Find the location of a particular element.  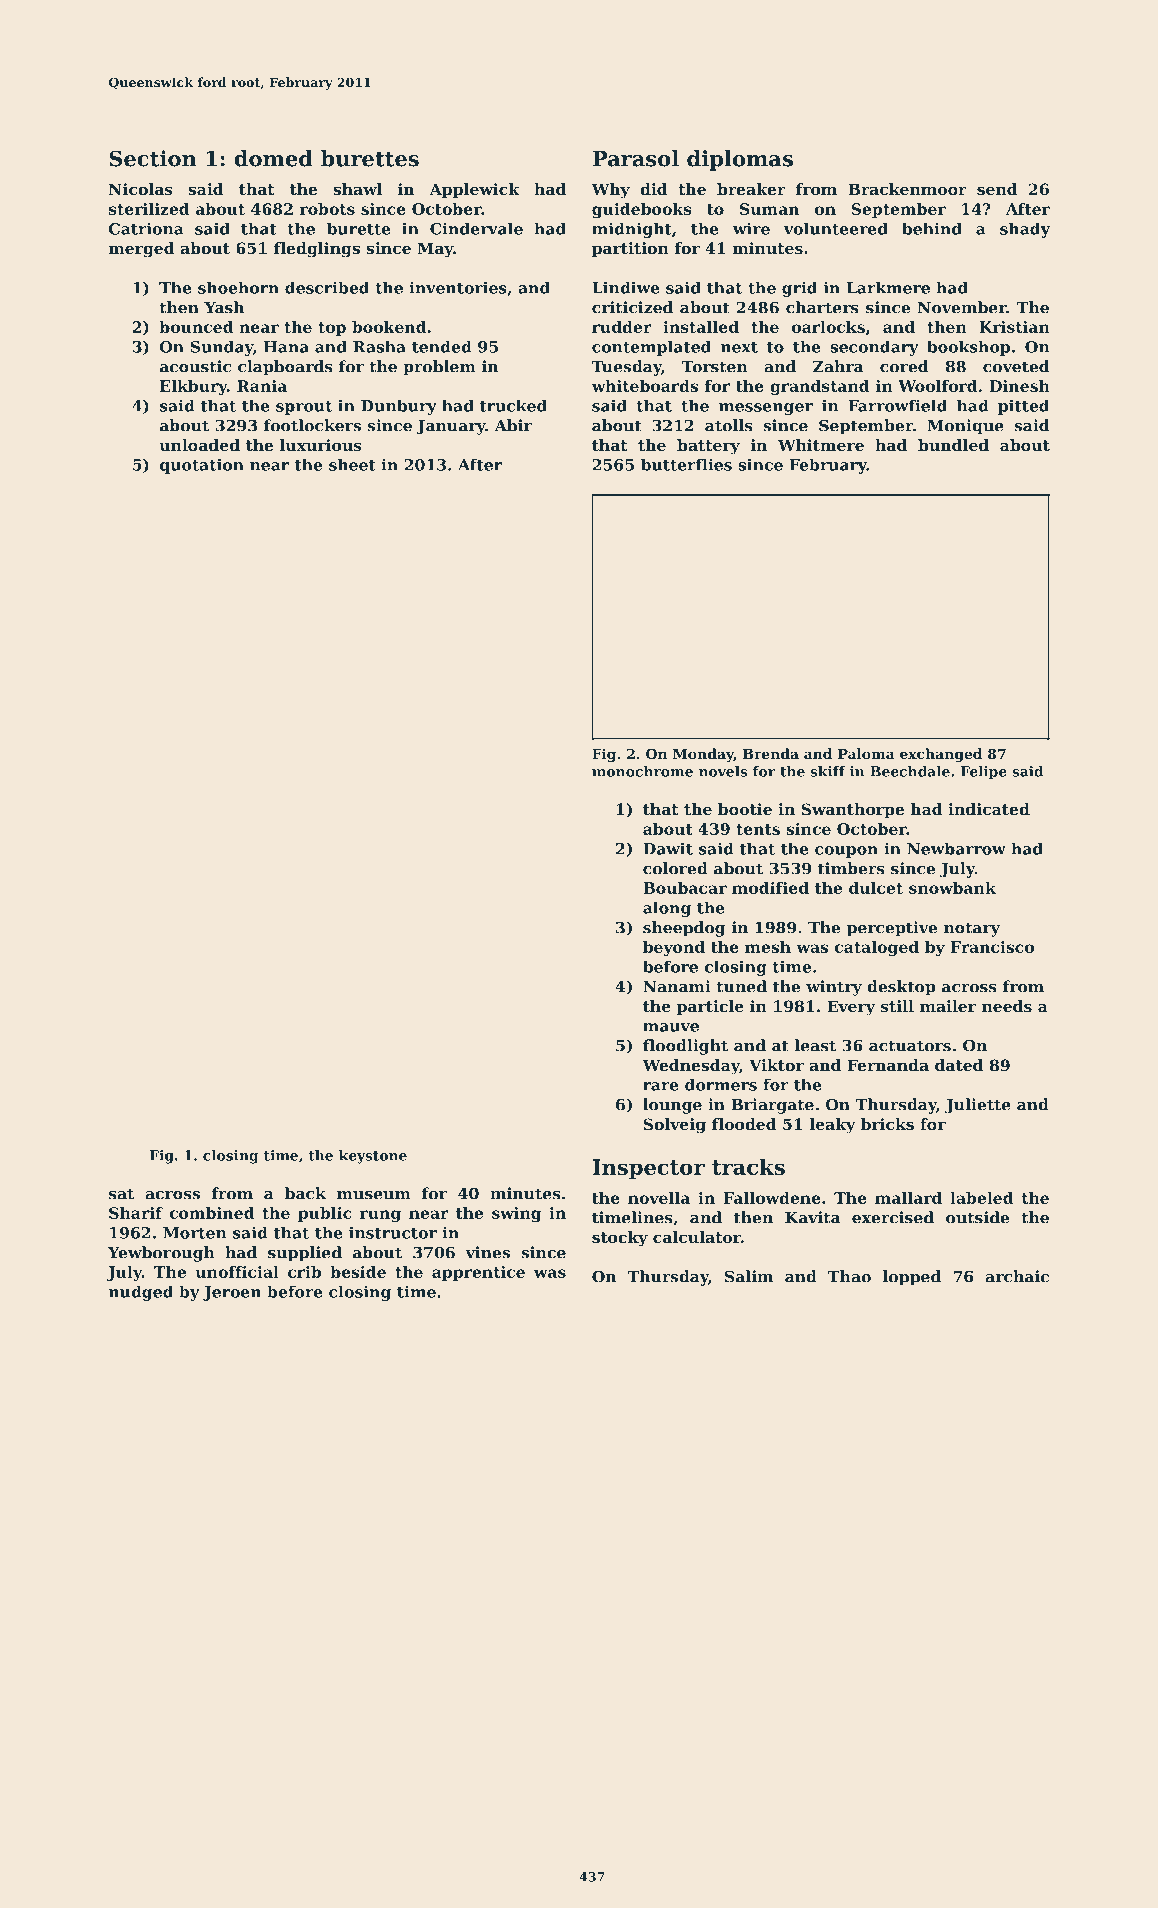

monochrome is located at coordinates (642, 771).
